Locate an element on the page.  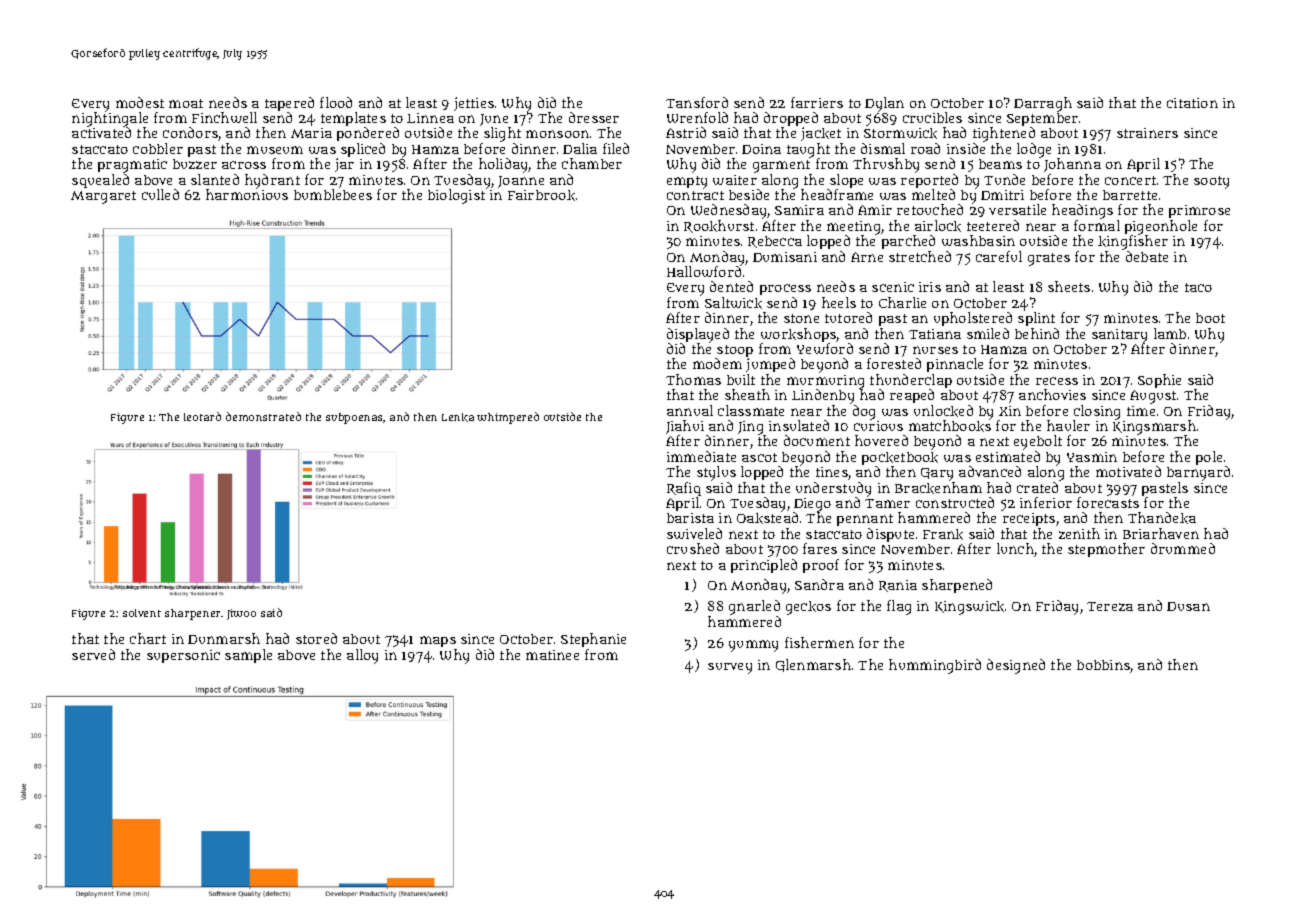
Johanna is located at coordinates (1072, 165).
